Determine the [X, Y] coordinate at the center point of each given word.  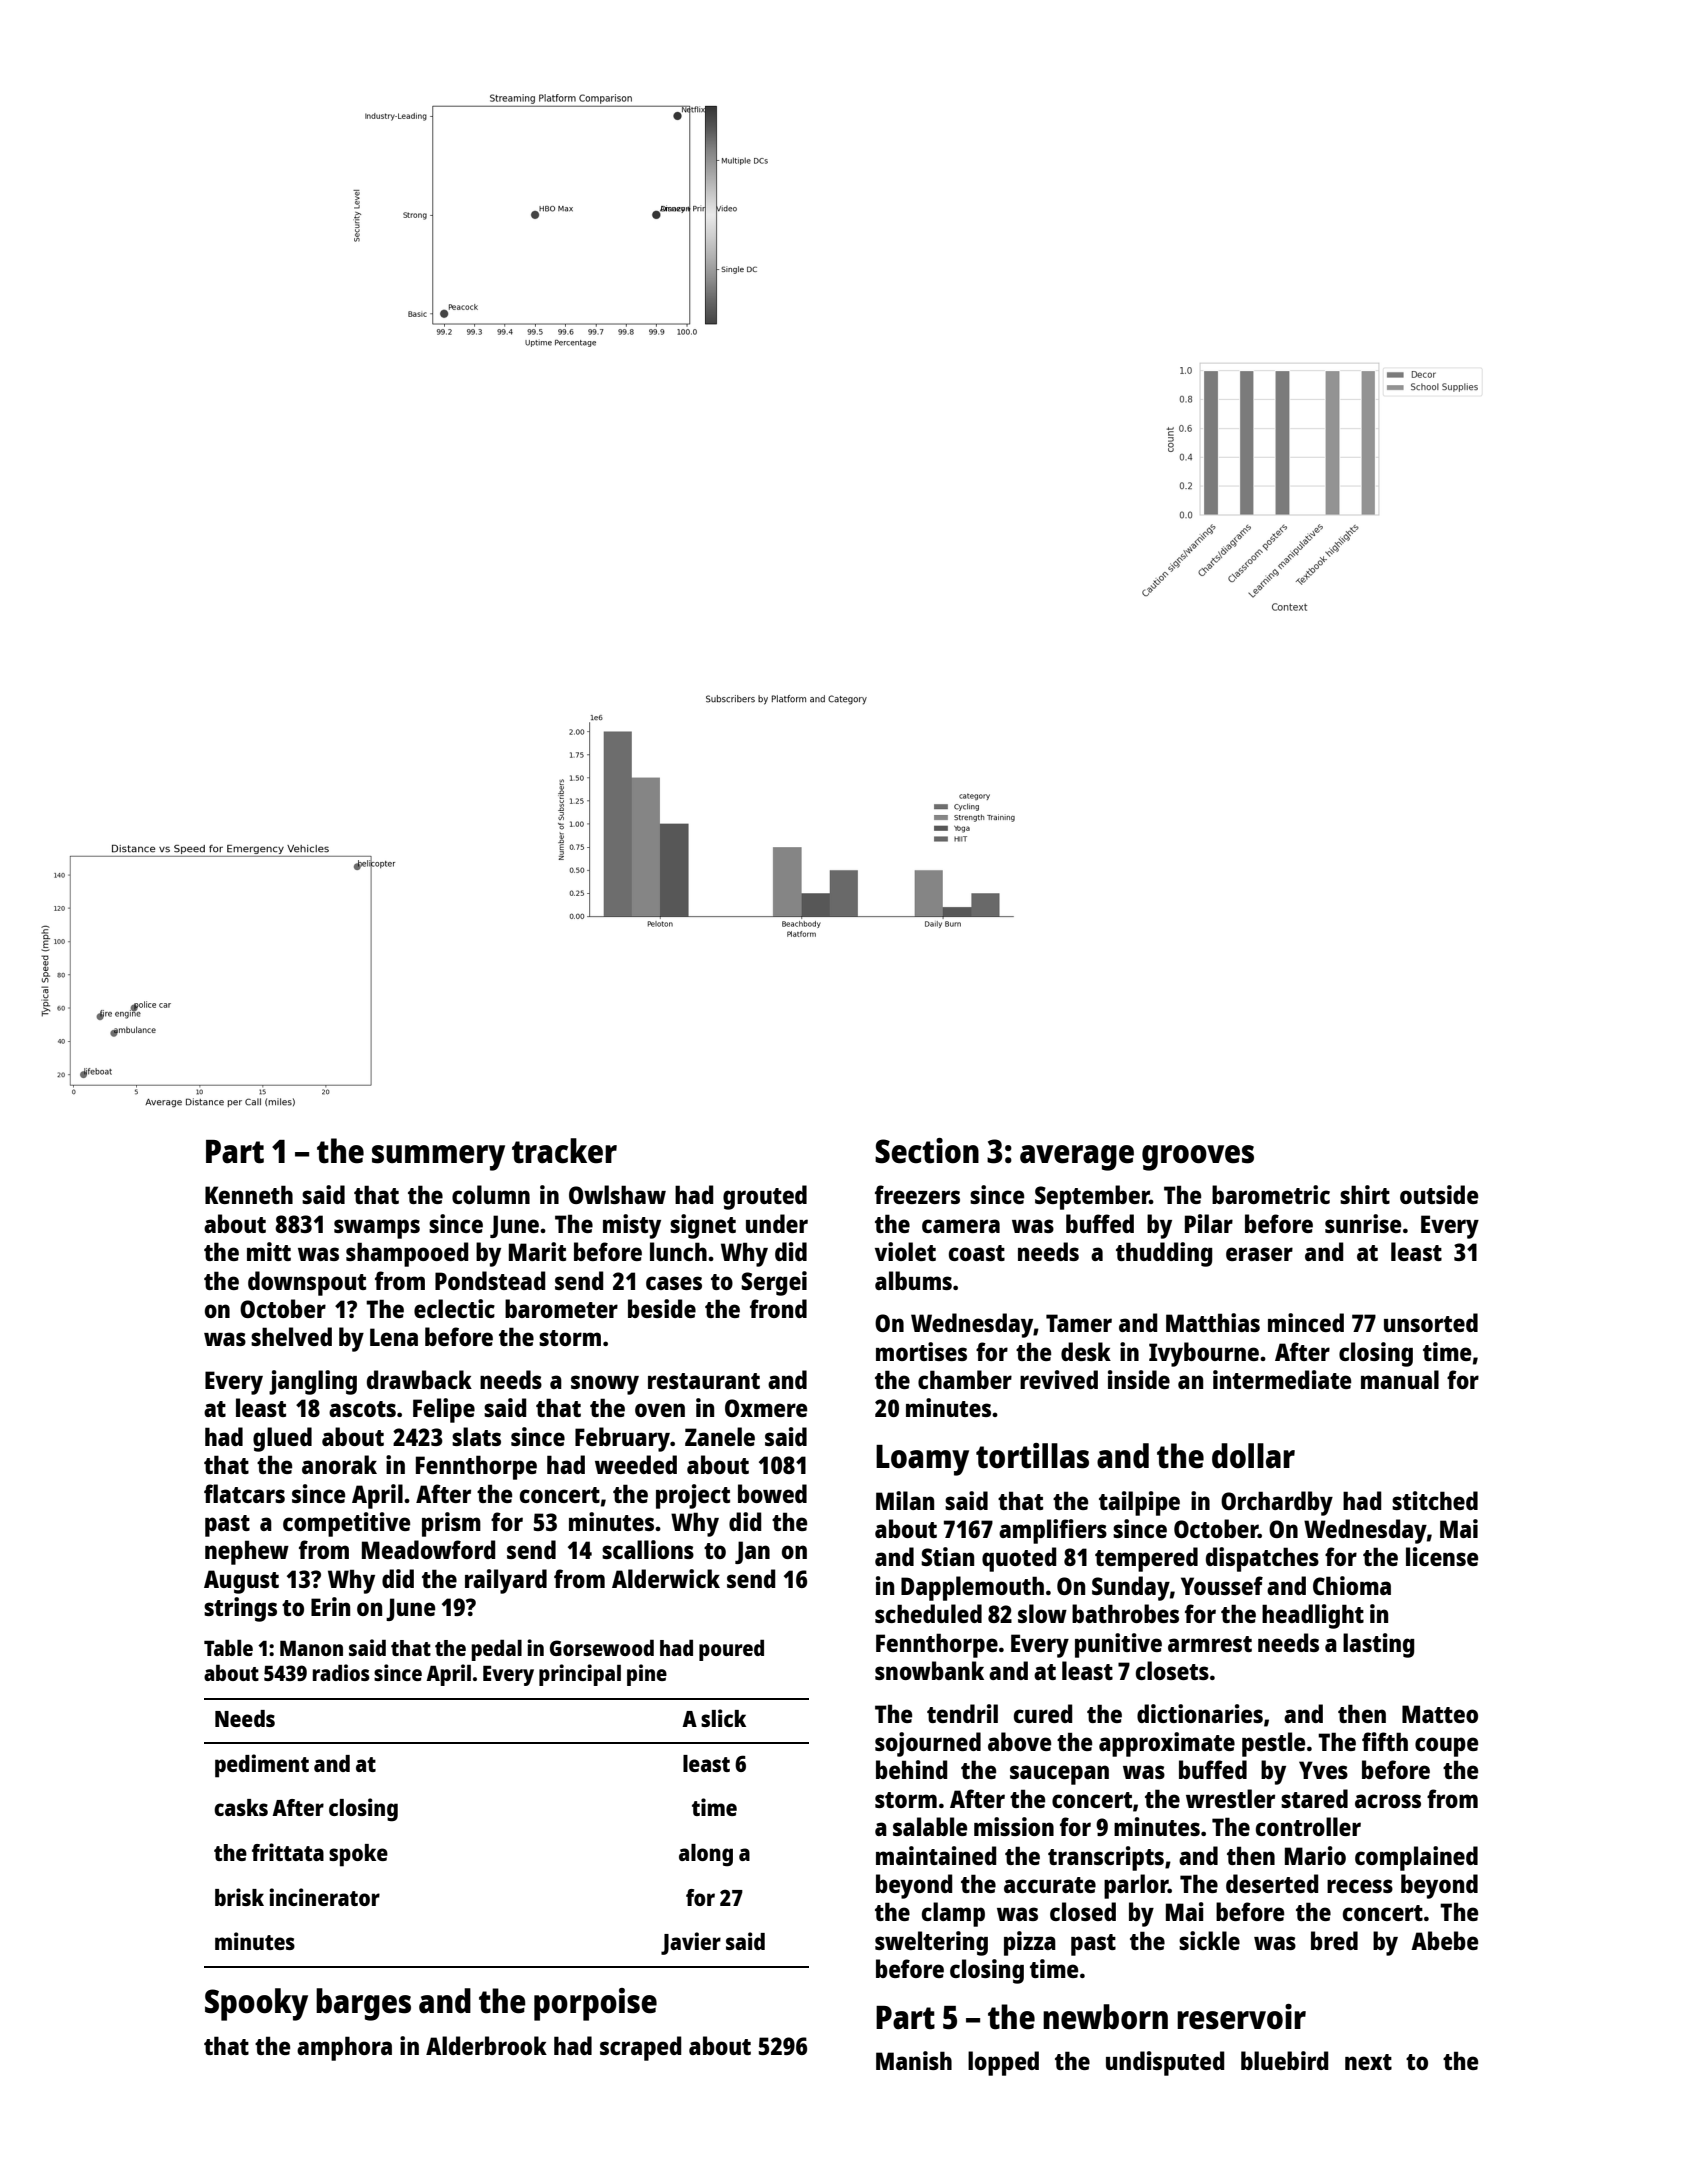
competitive [346, 1524]
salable [930, 1826]
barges [363, 2004]
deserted [1272, 1883]
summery [438, 1158]
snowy [605, 1385]
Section [927, 1151]
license [1442, 1556]
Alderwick [666, 1578]
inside [1139, 1379]
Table [228, 1647]
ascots [362, 1409]
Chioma [1352, 1585]
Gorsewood [602, 1647]
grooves [1198, 1158]
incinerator [324, 1897]
